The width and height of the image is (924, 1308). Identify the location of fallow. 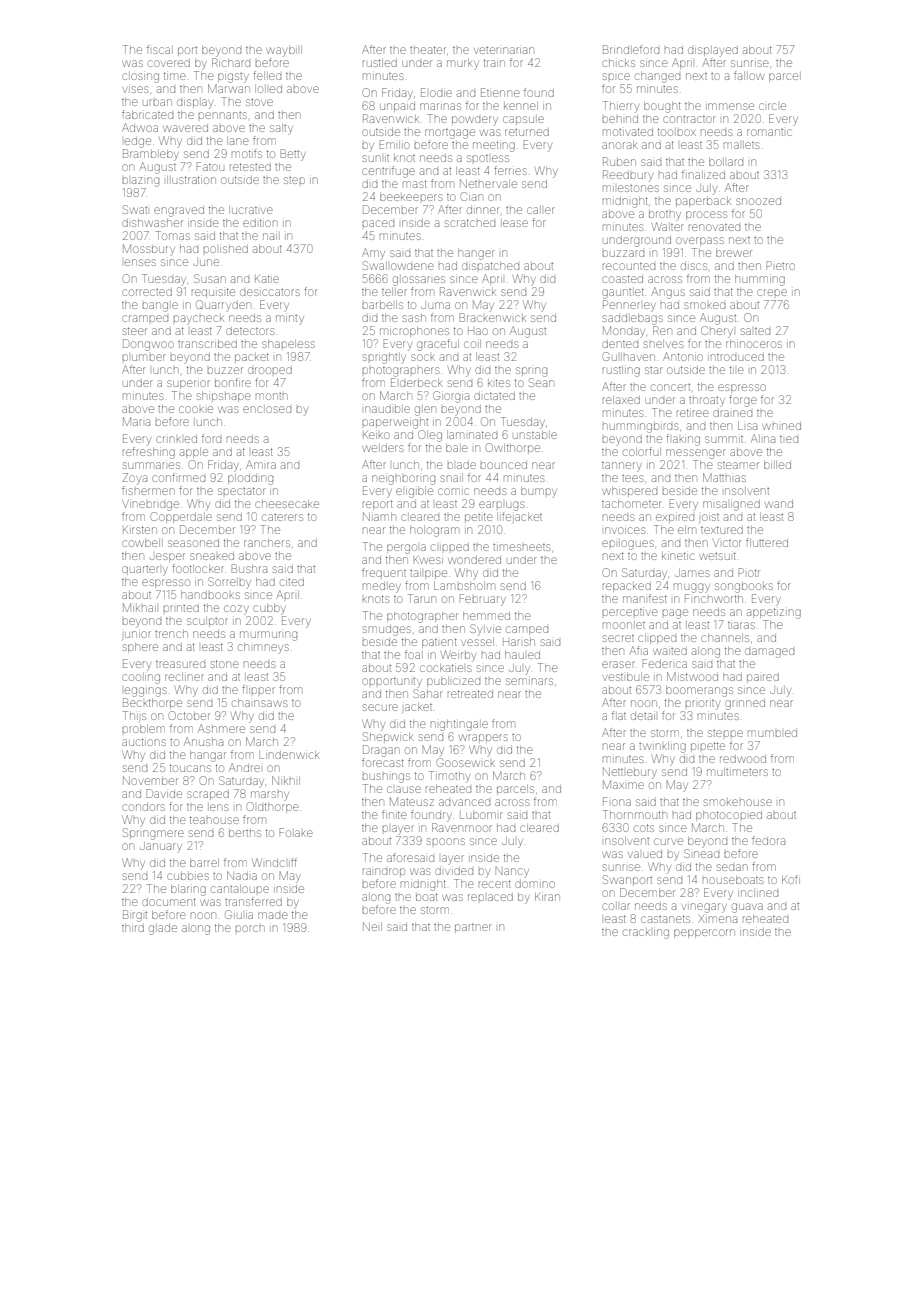
(749, 75).
